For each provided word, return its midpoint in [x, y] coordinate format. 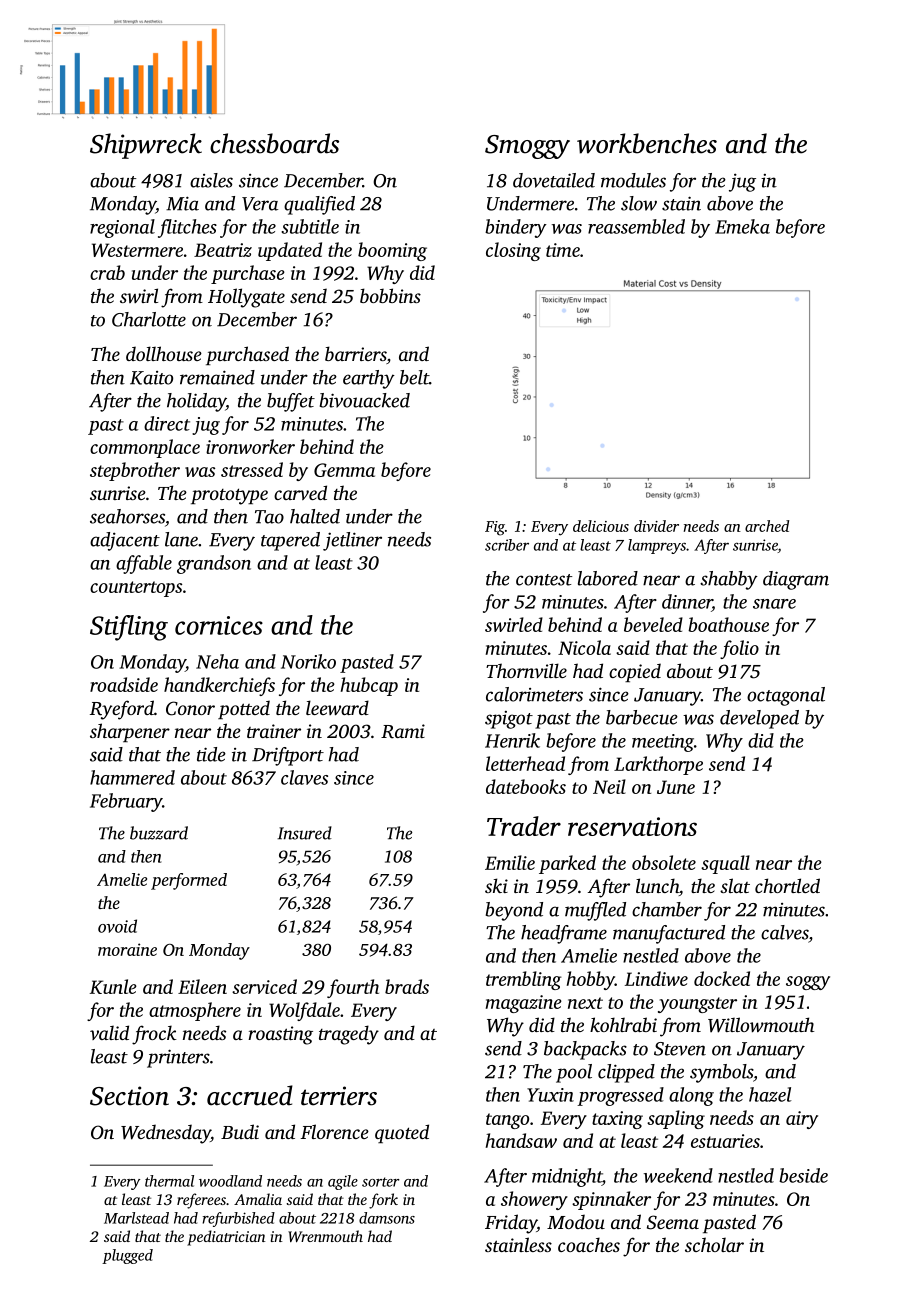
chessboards [274, 143]
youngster [697, 1005]
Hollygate [246, 298]
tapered [290, 541]
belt [414, 377]
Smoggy [527, 147]
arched [767, 526]
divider [656, 526]
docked [722, 978]
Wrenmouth [325, 1236]
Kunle [113, 986]
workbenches [647, 143]
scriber [507, 545]
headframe [564, 934]
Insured [304, 833]
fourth [353, 988]
